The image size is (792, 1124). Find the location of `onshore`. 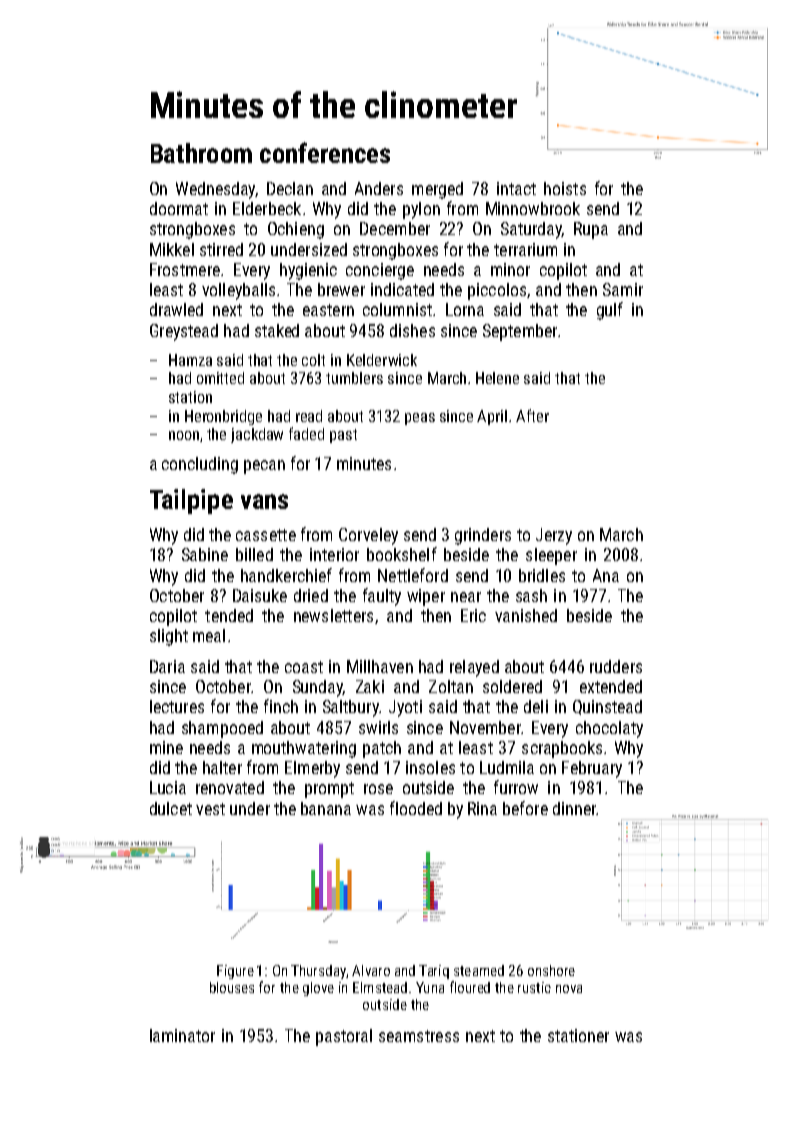

onshore is located at coordinates (551, 970).
